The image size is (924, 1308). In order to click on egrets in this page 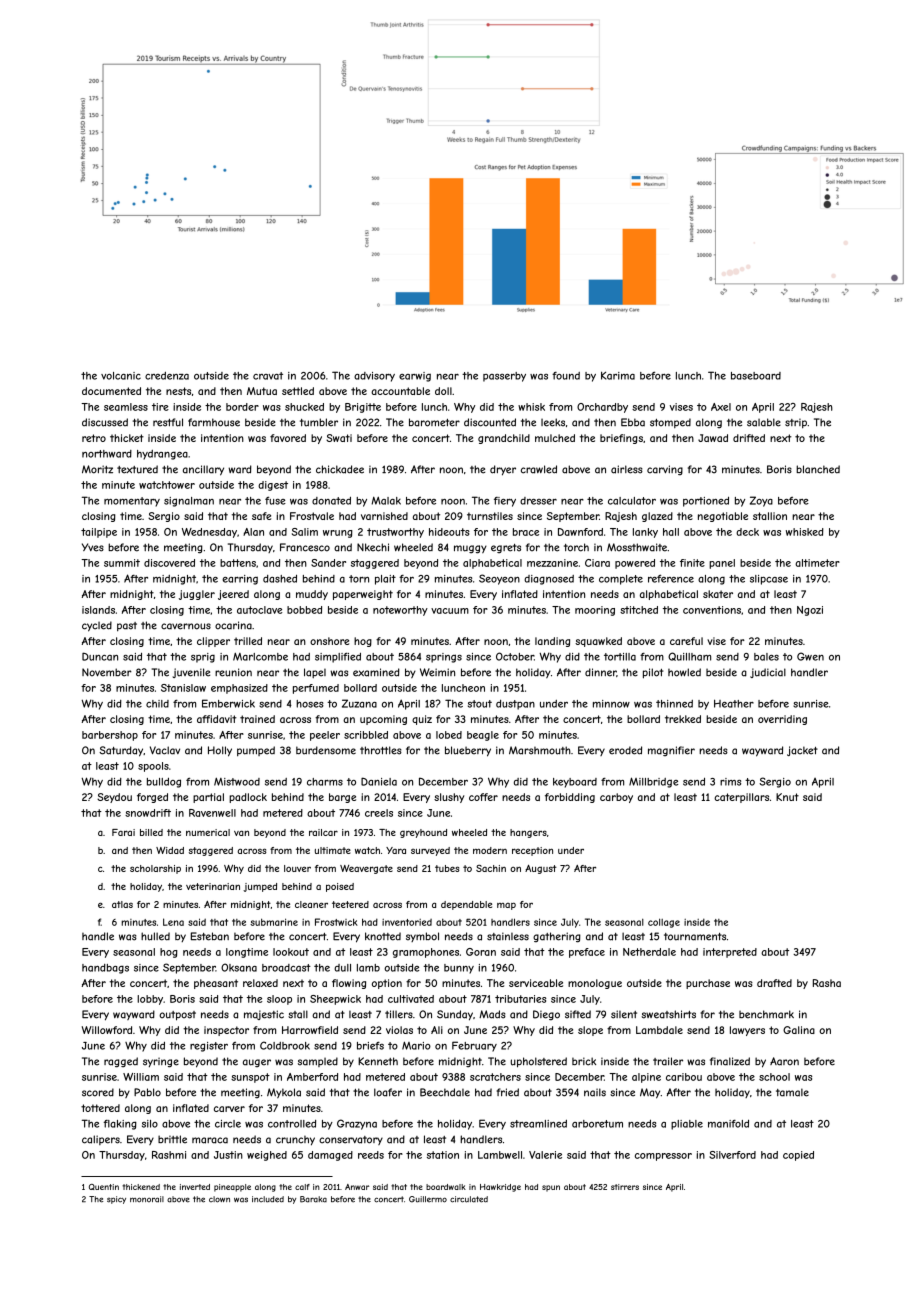, I will do `click(506, 548)`.
